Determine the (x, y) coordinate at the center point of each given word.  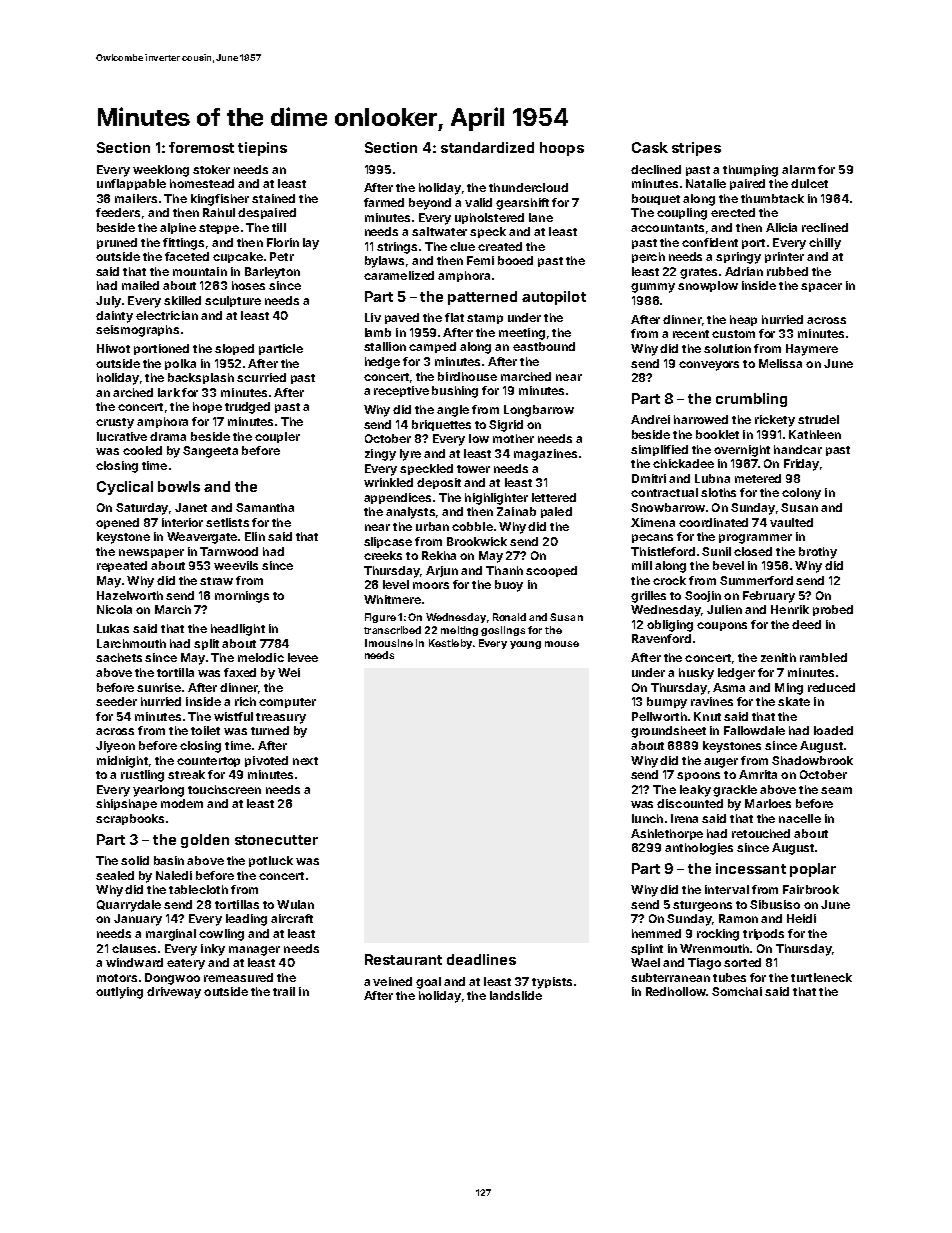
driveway (174, 993)
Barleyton (272, 273)
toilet (205, 730)
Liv (373, 317)
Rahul (219, 212)
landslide (516, 995)
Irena (684, 818)
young (525, 645)
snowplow (708, 286)
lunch (647, 818)
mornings (242, 597)
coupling (682, 214)
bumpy (667, 703)
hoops (562, 149)
